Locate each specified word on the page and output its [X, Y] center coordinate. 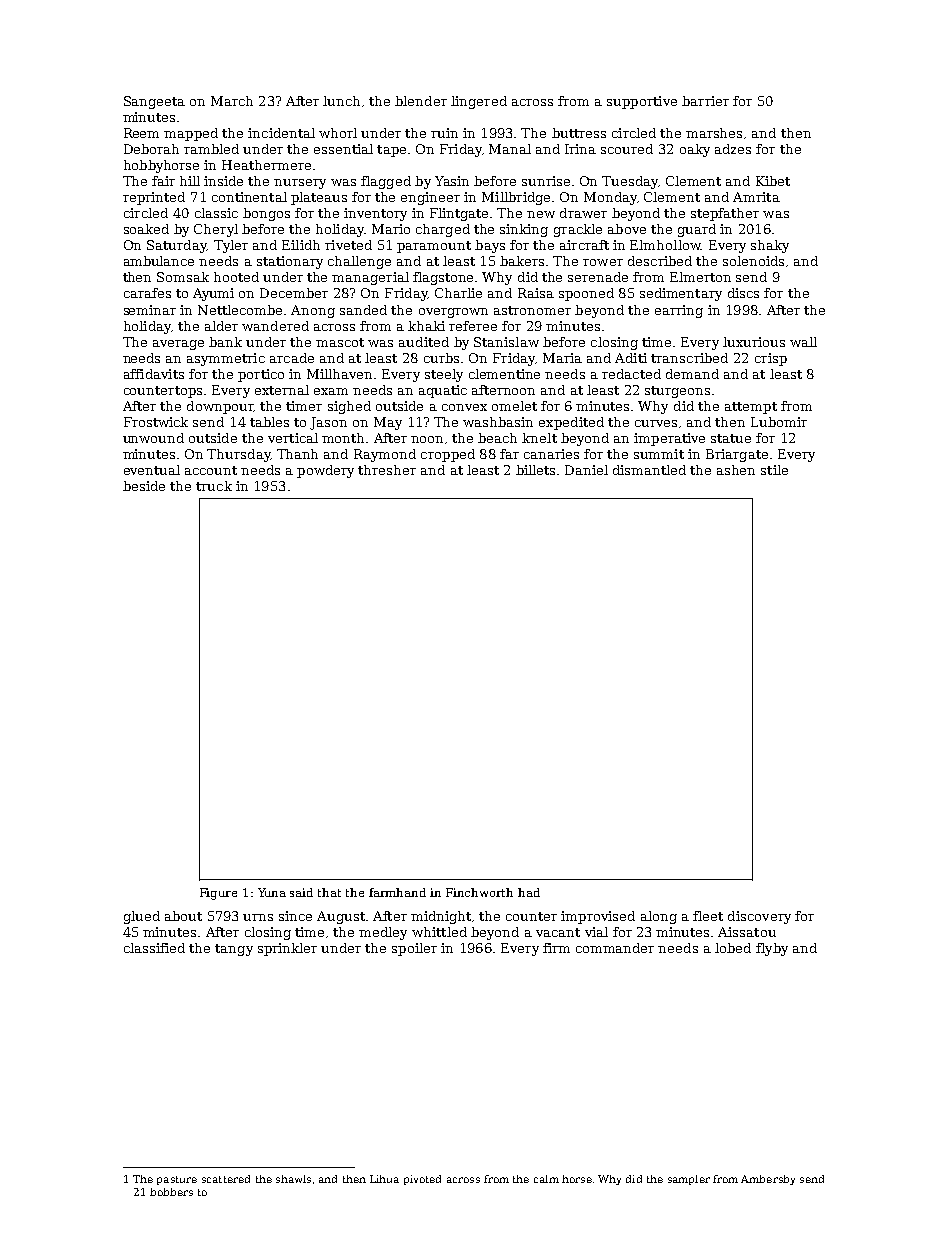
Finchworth [479, 892]
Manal [510, 149]
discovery [759, 917]
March [232, 101]
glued [142, 917]
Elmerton [700, 277]
